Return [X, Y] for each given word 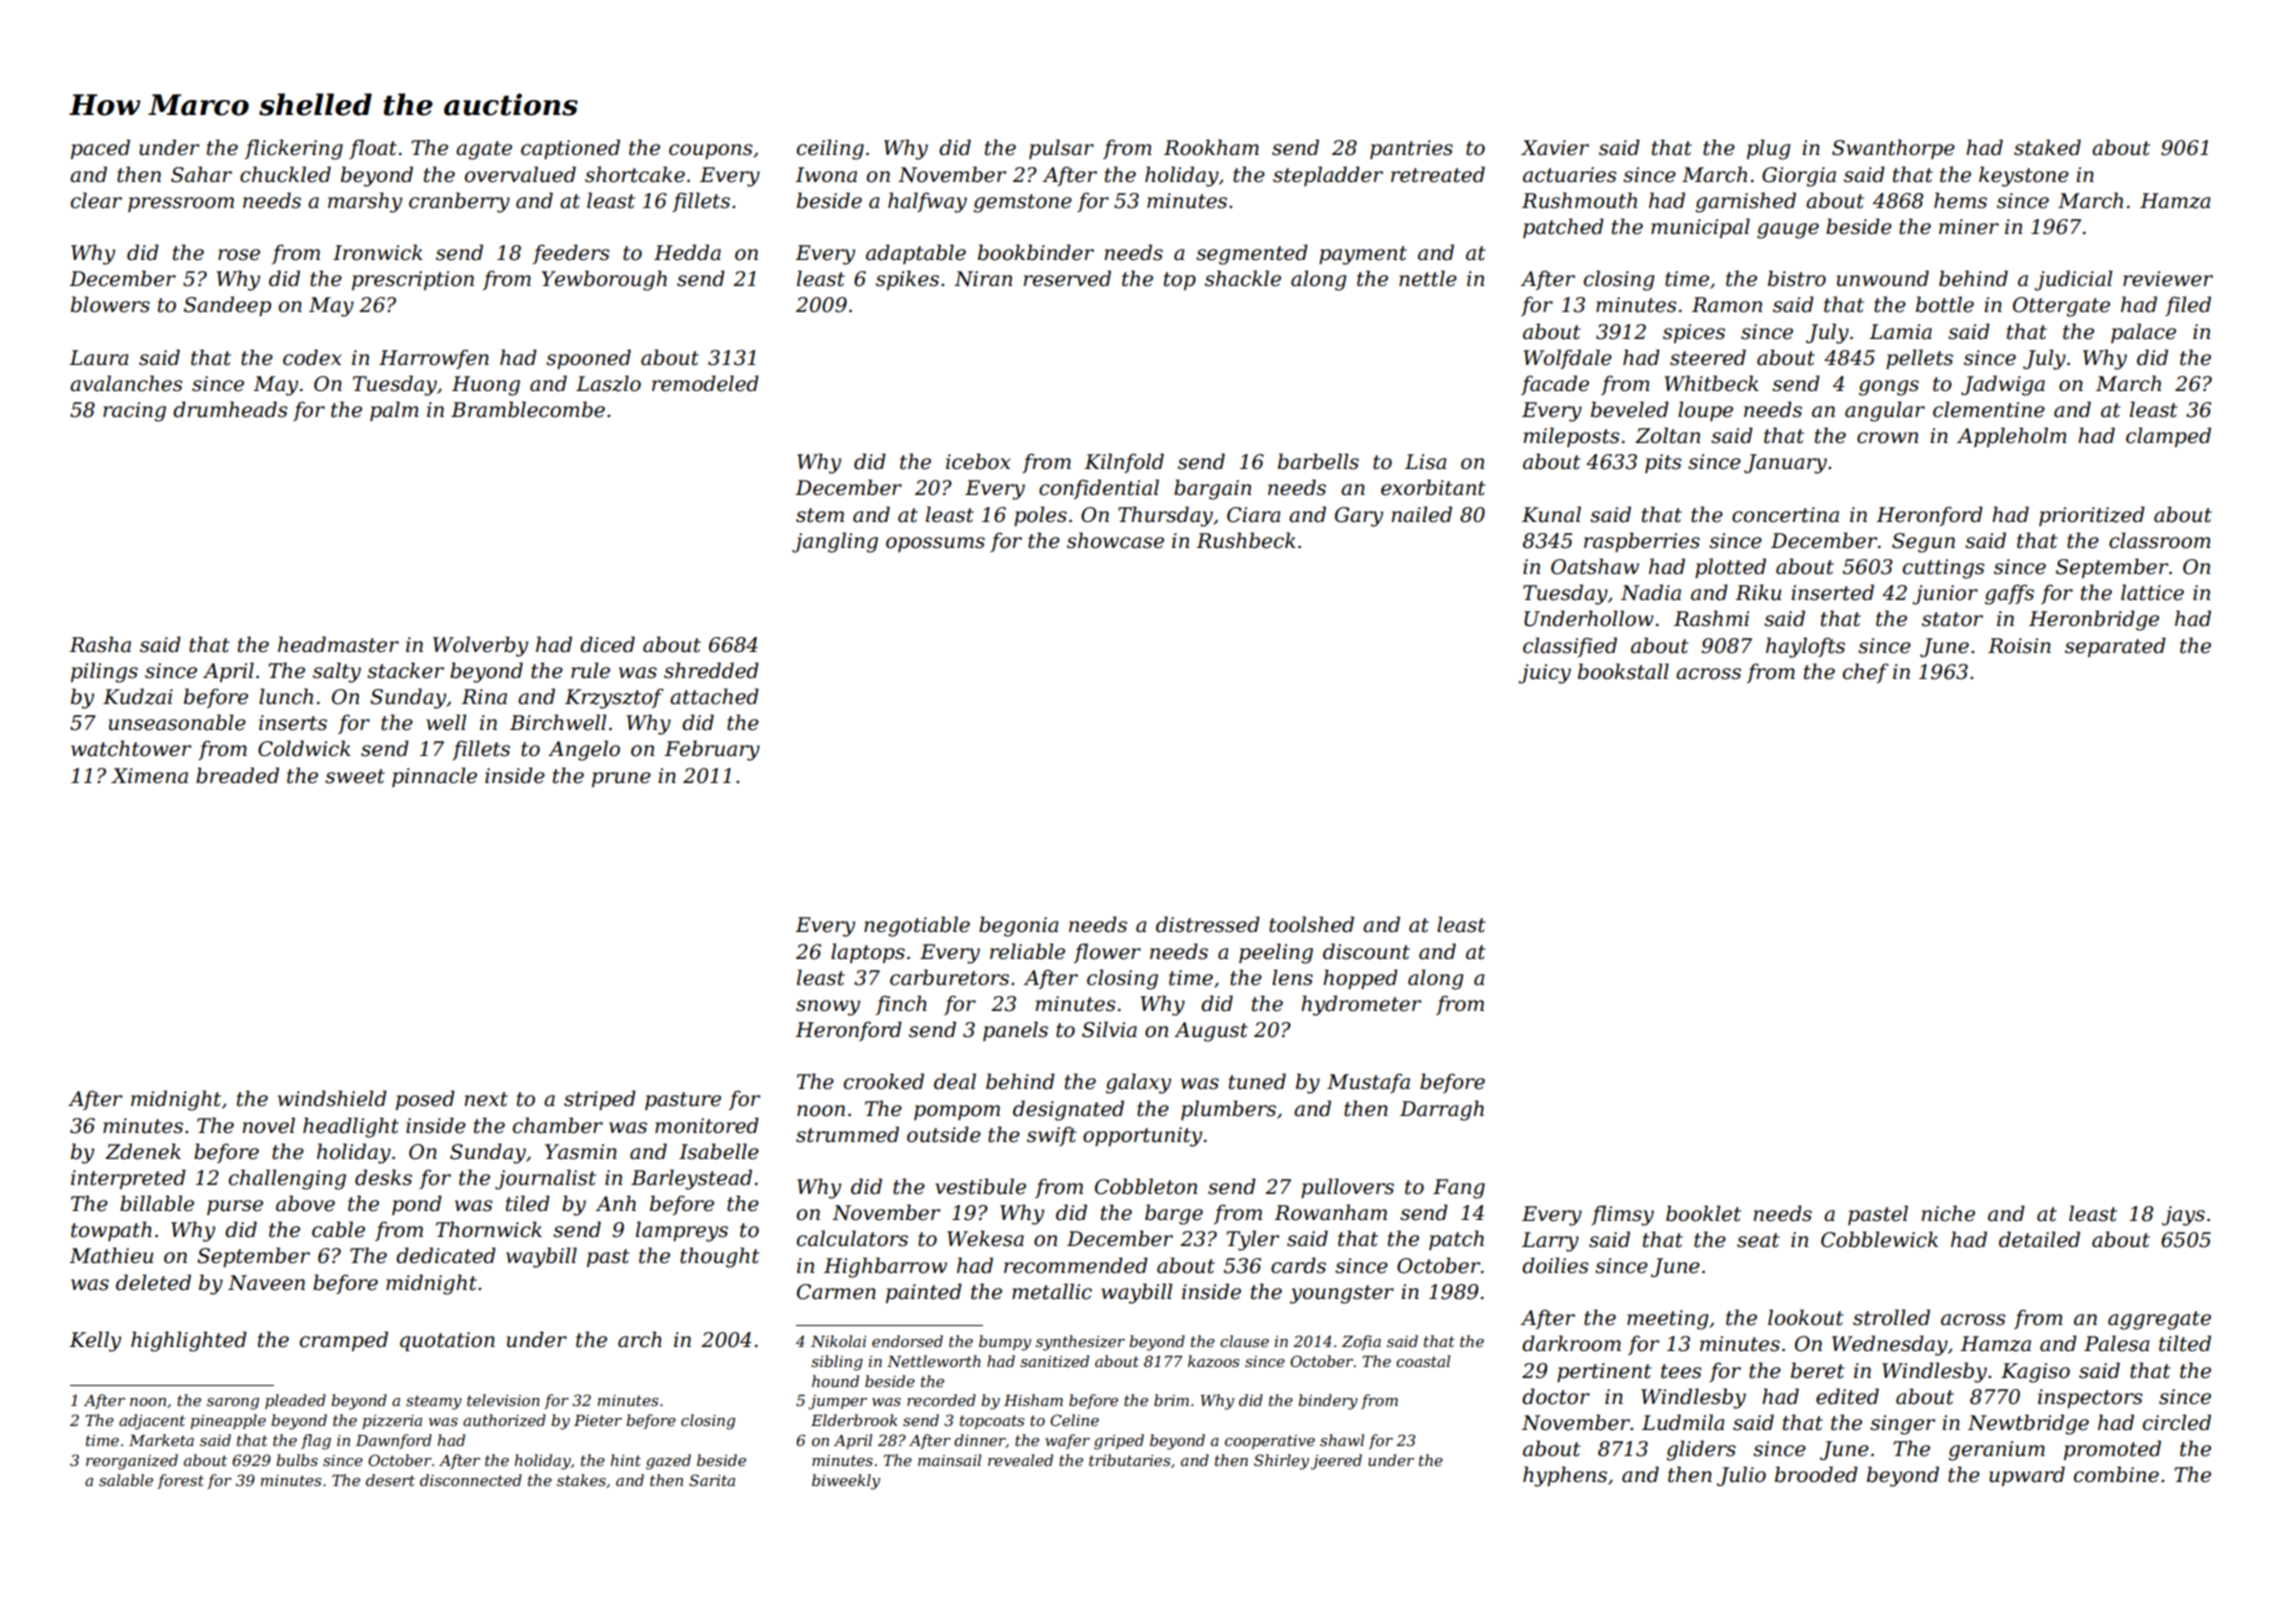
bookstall [1623, 671]
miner [1969, 227]
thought [719, 1257]
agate [484, 150]
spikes [907, 280]
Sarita [712, 1480]
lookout [1805, 1317]
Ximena [149, 776]
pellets [1919, 359]
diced [607, 644]
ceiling [830, 149]
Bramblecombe [528, 409]
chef [1866, 673]
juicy [1544, 674]
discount [1366, 951]
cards [1298, 1265]
